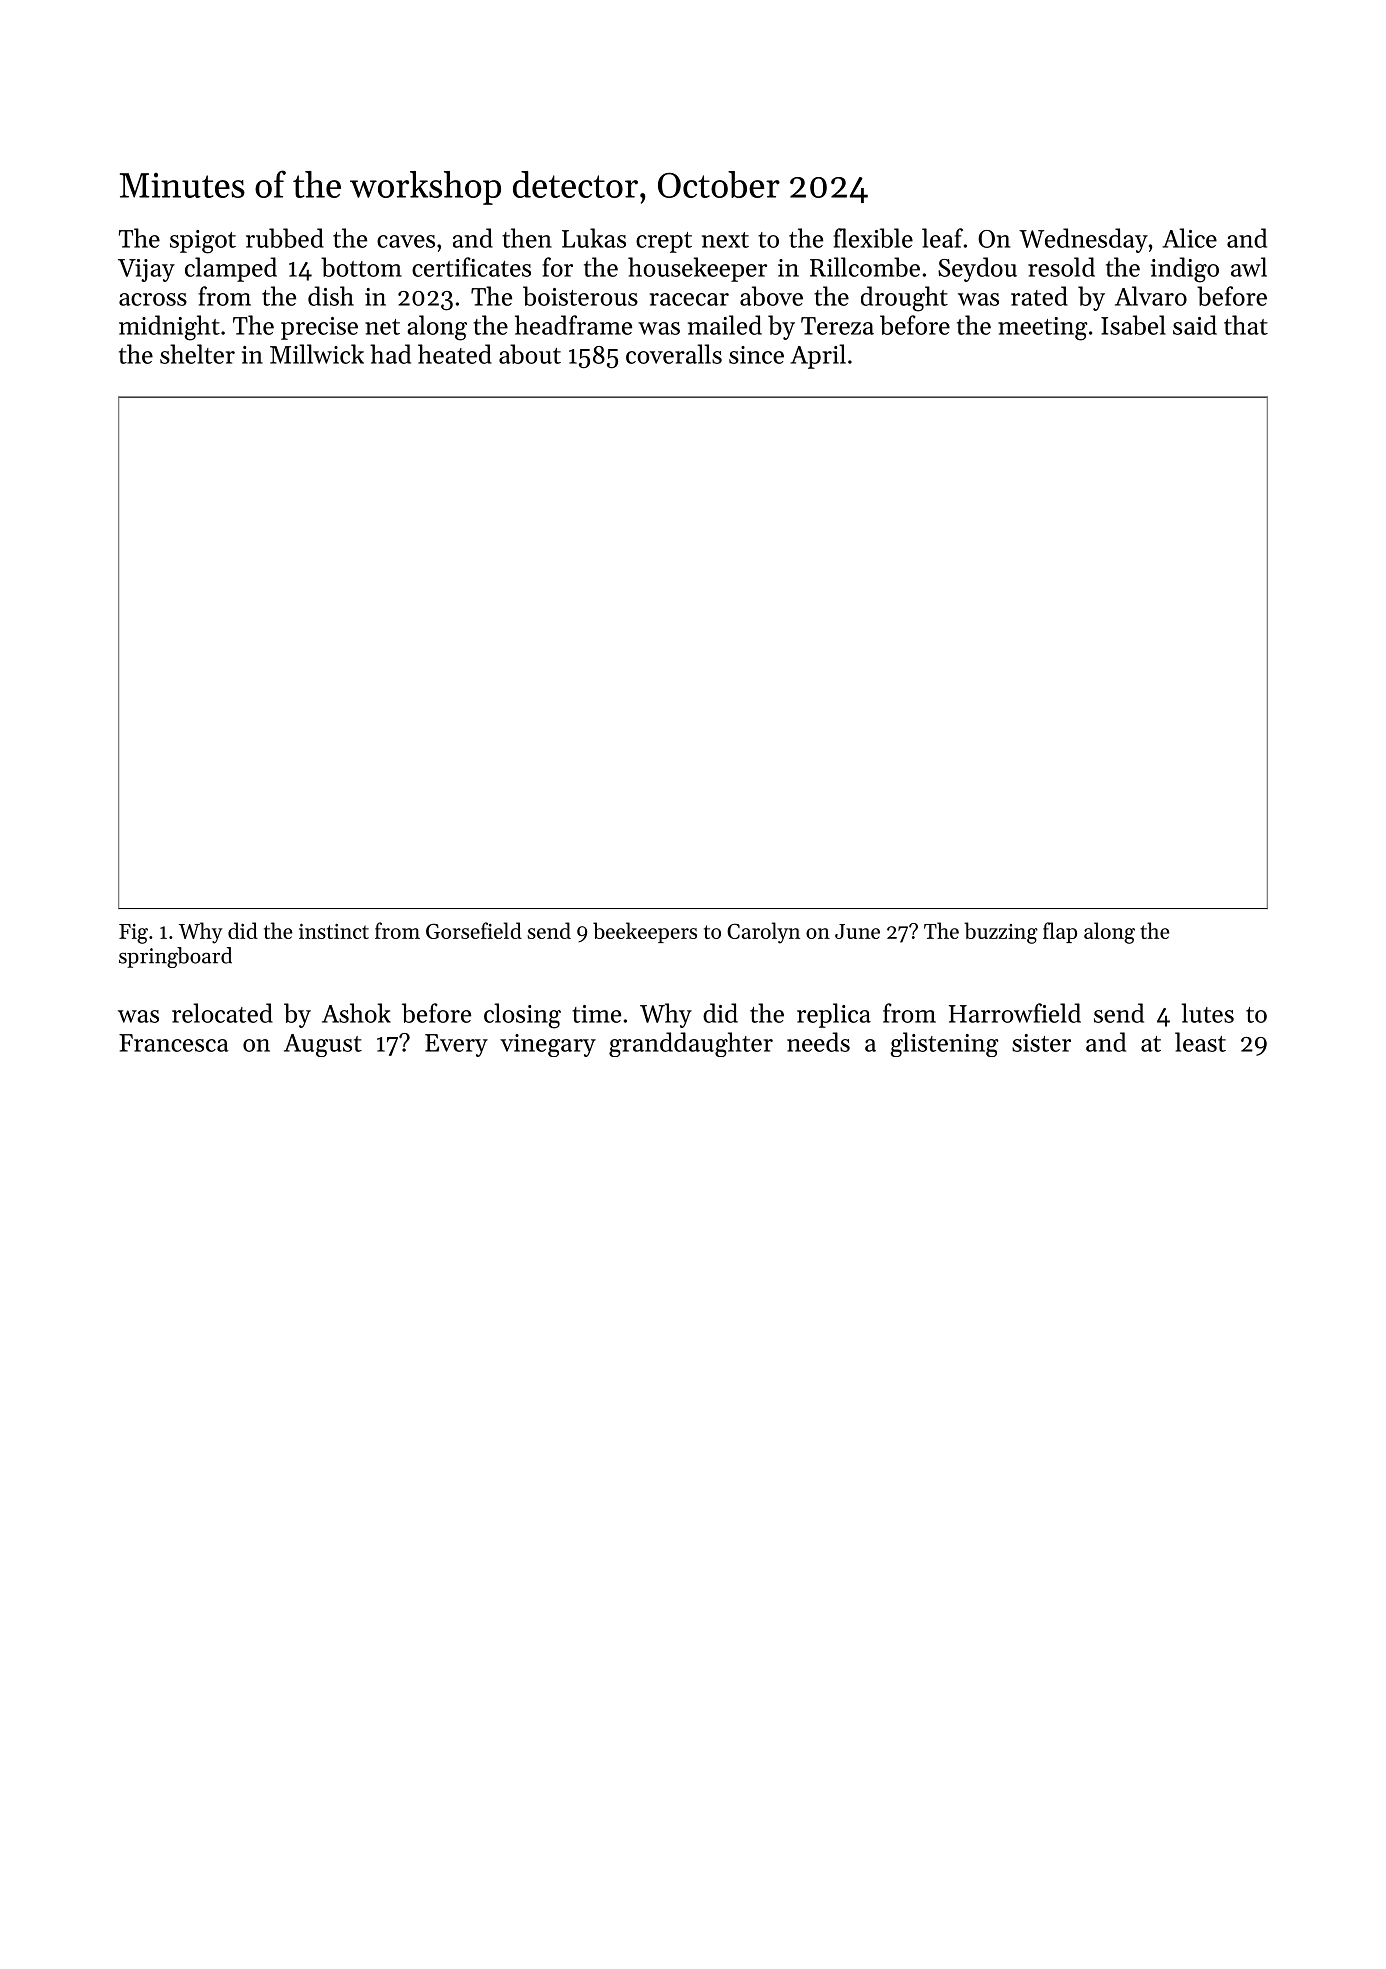 The width and height of the screenshot is (1386, 1969). Describe the element at coordinates (406, 241) in the screenshot. I see `caves` at that location.
